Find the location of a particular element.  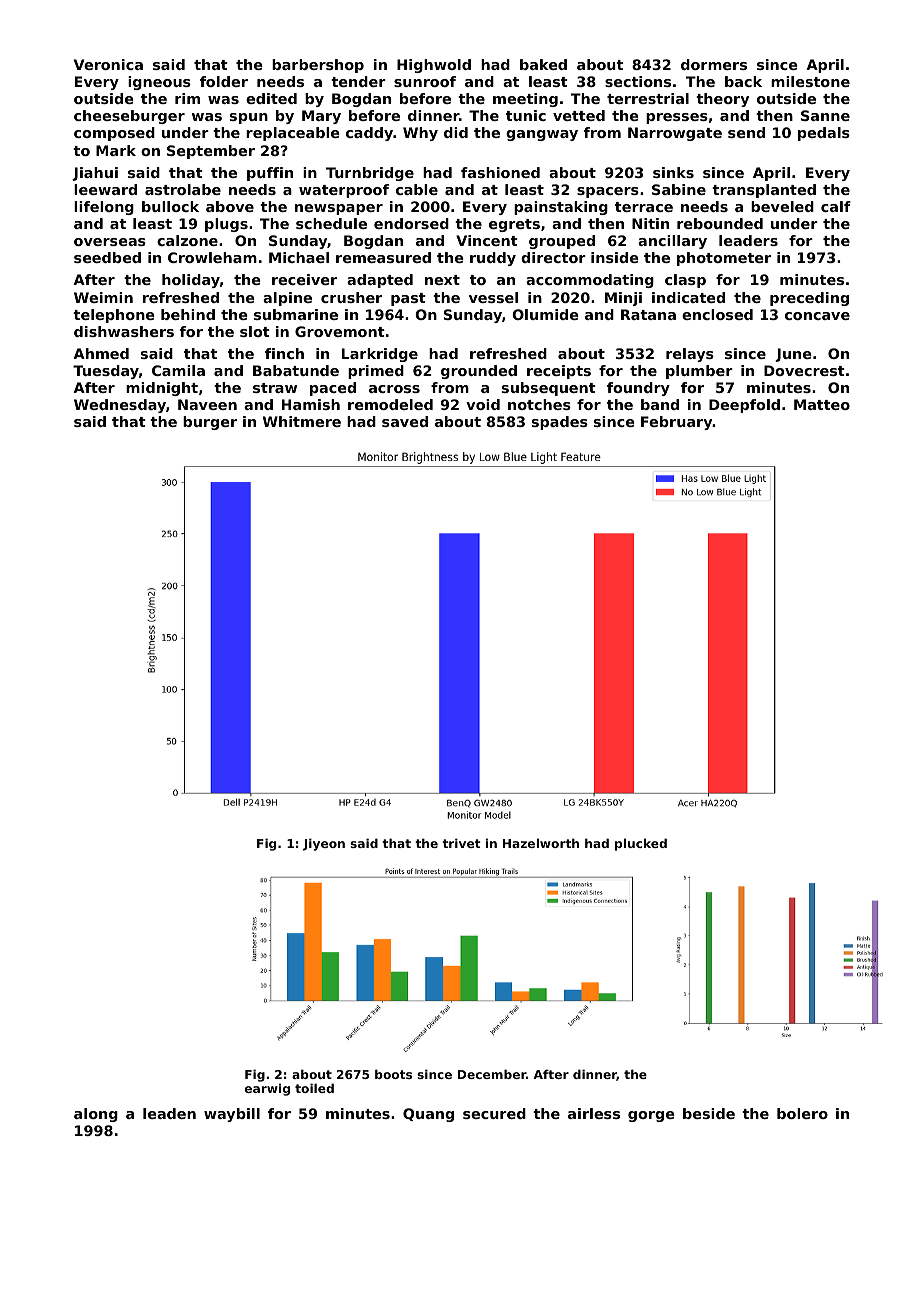

Highwold is located at coordinates (434, 66).
